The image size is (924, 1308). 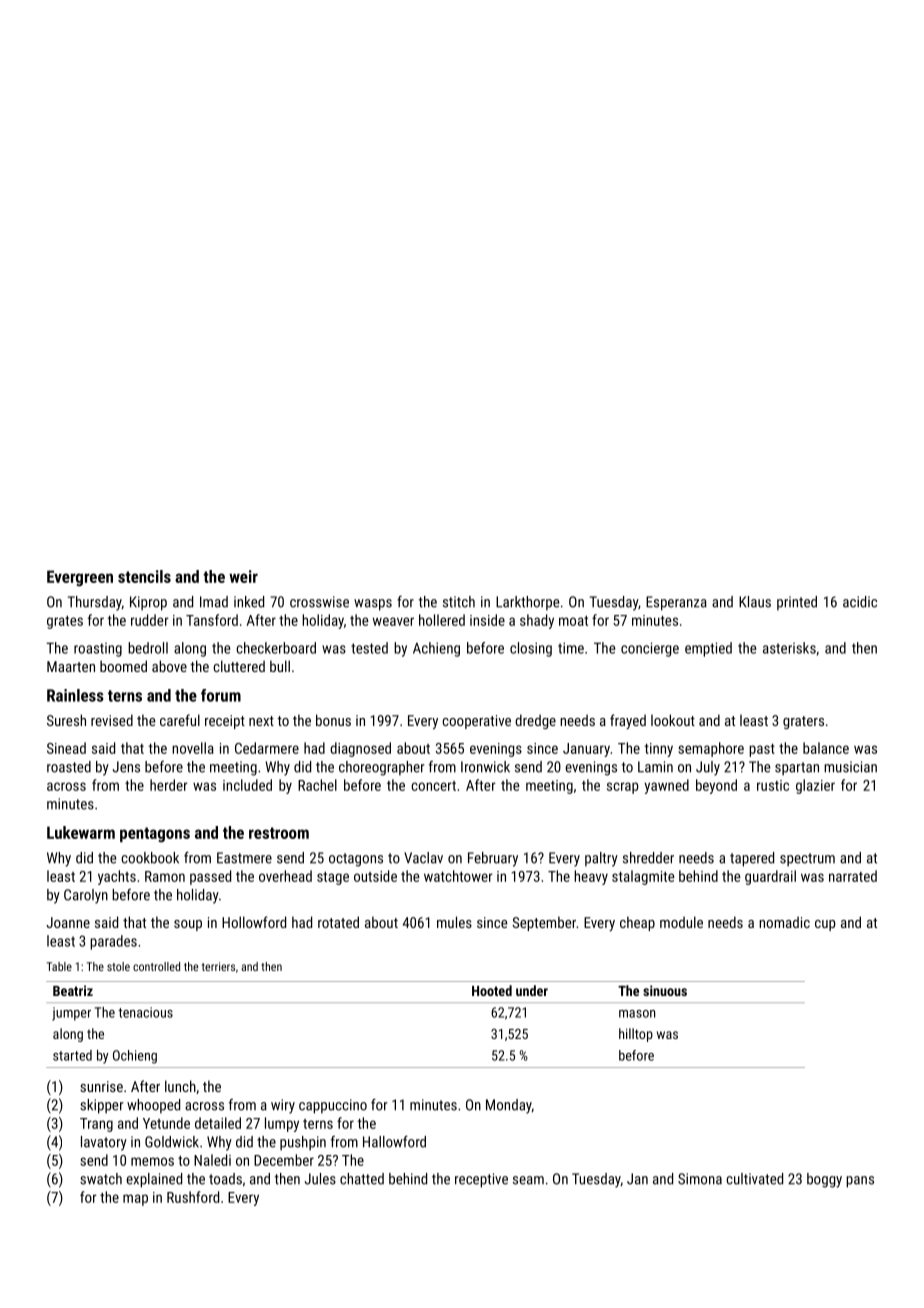 I want to click on lavatory, so click(x=104, y=1143).
